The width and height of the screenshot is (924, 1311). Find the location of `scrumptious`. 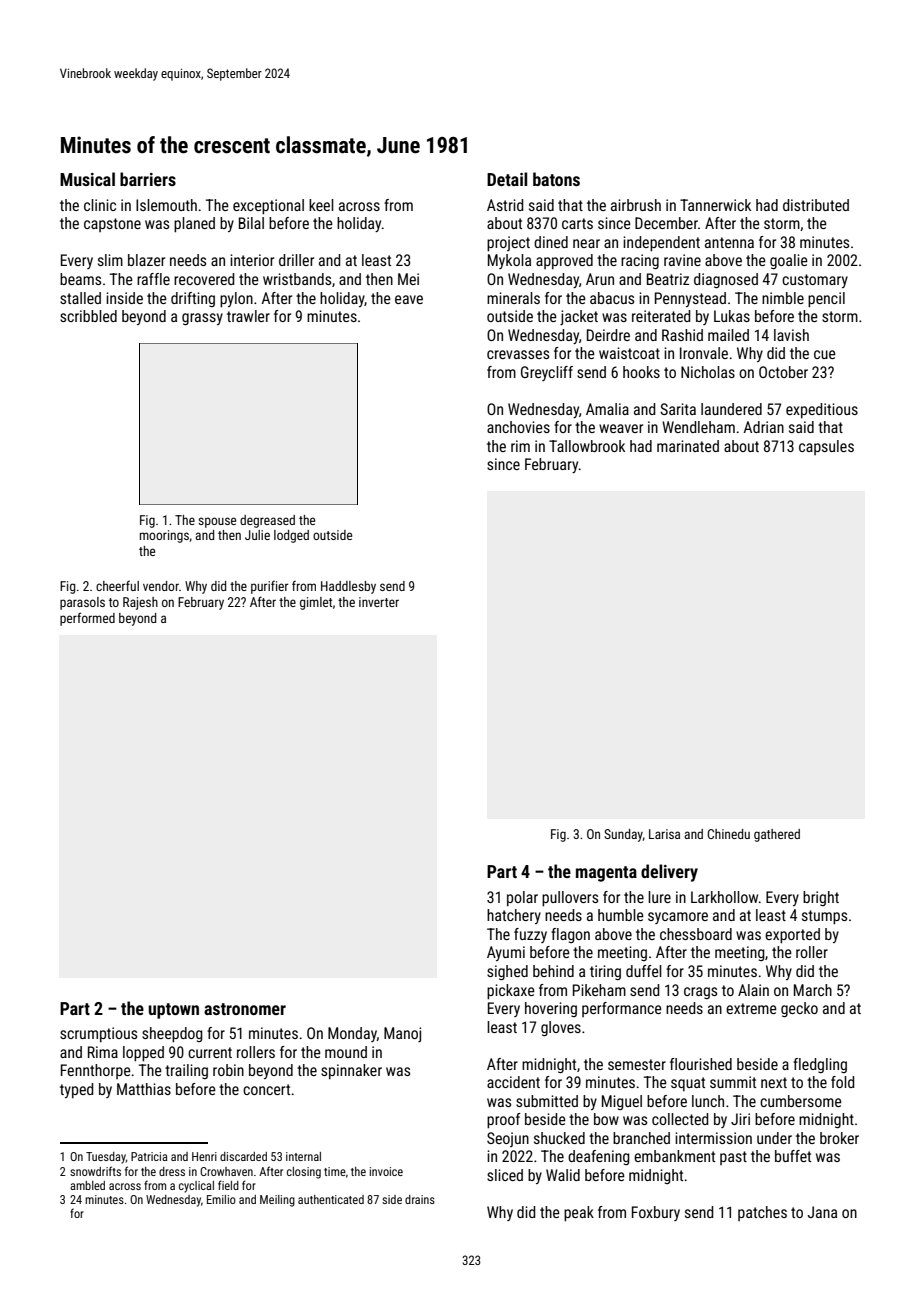

scrumptious is located at coordinates (98, 1034).
